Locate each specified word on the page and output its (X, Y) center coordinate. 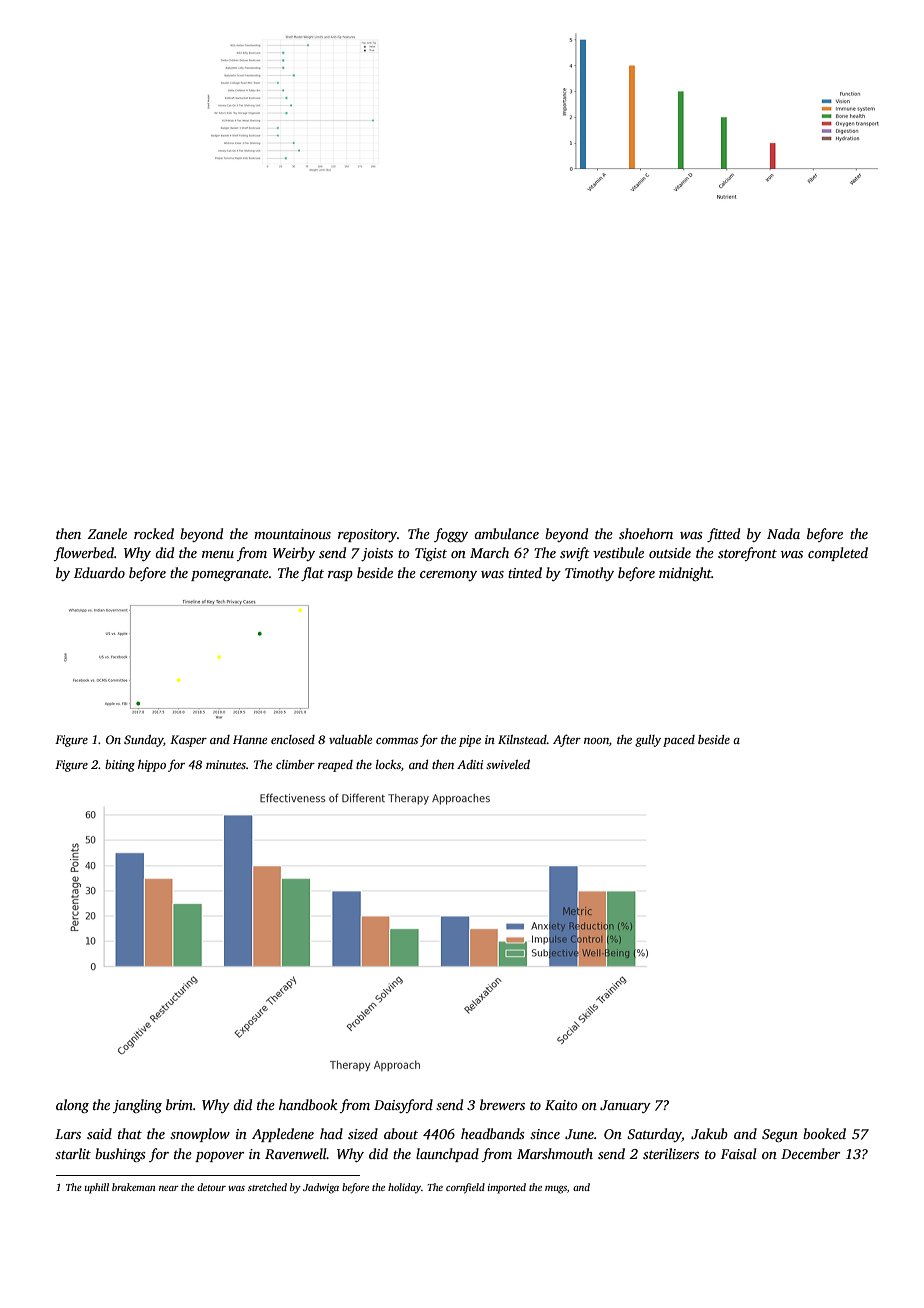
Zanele (107, 533)
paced (679, 741)
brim (179, 1104)
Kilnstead (522, 739)
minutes (226, 764)
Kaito (561, 1105)
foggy (451, 535)
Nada (783, 533)
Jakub (709, 1133)
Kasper (188, 741)
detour (211, 1187)
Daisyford (403, 1106)
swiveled (508, 764)
